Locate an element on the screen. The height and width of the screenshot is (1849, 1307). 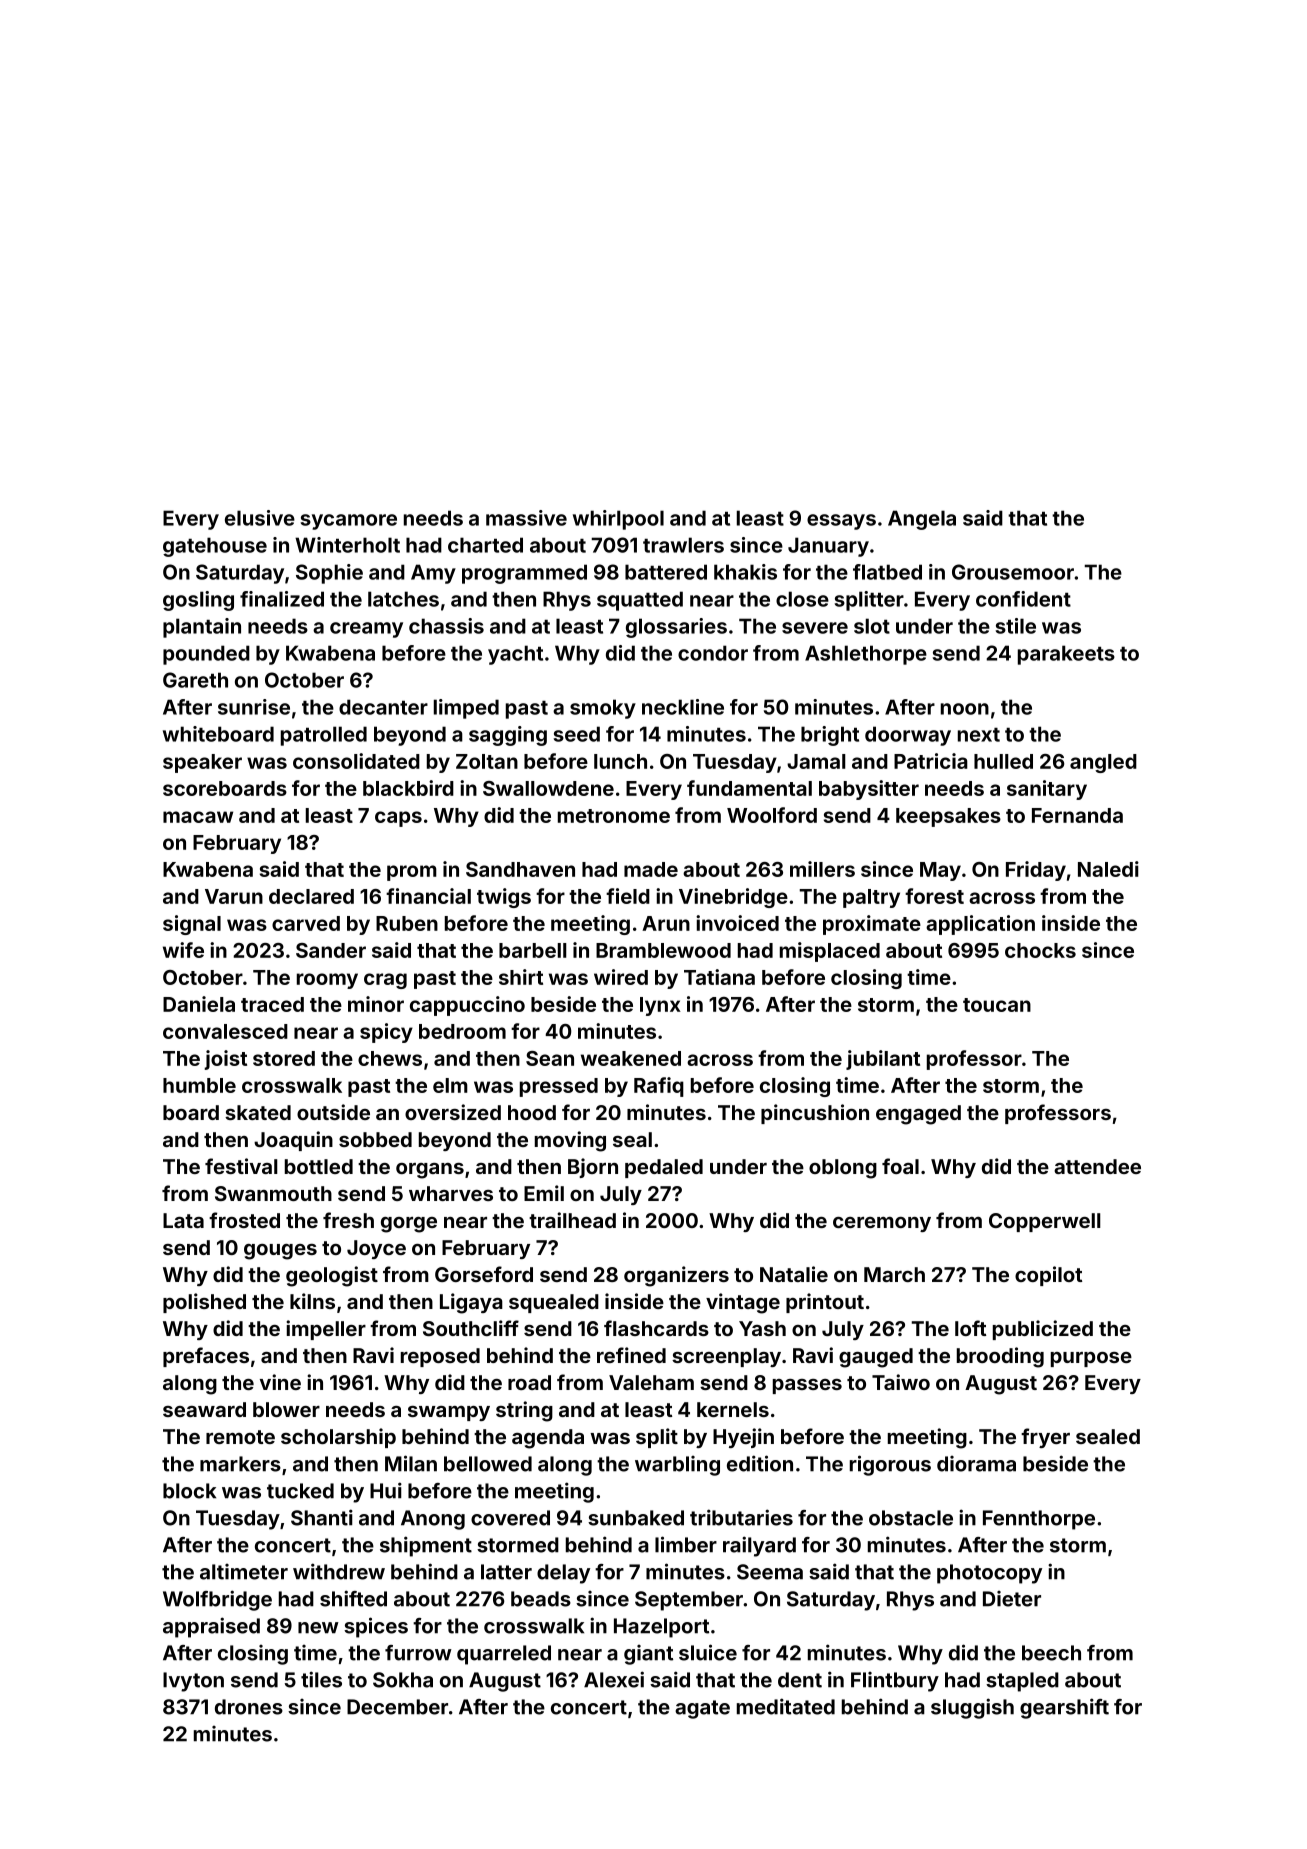
impeller is located at coordinates (326, 1330).
